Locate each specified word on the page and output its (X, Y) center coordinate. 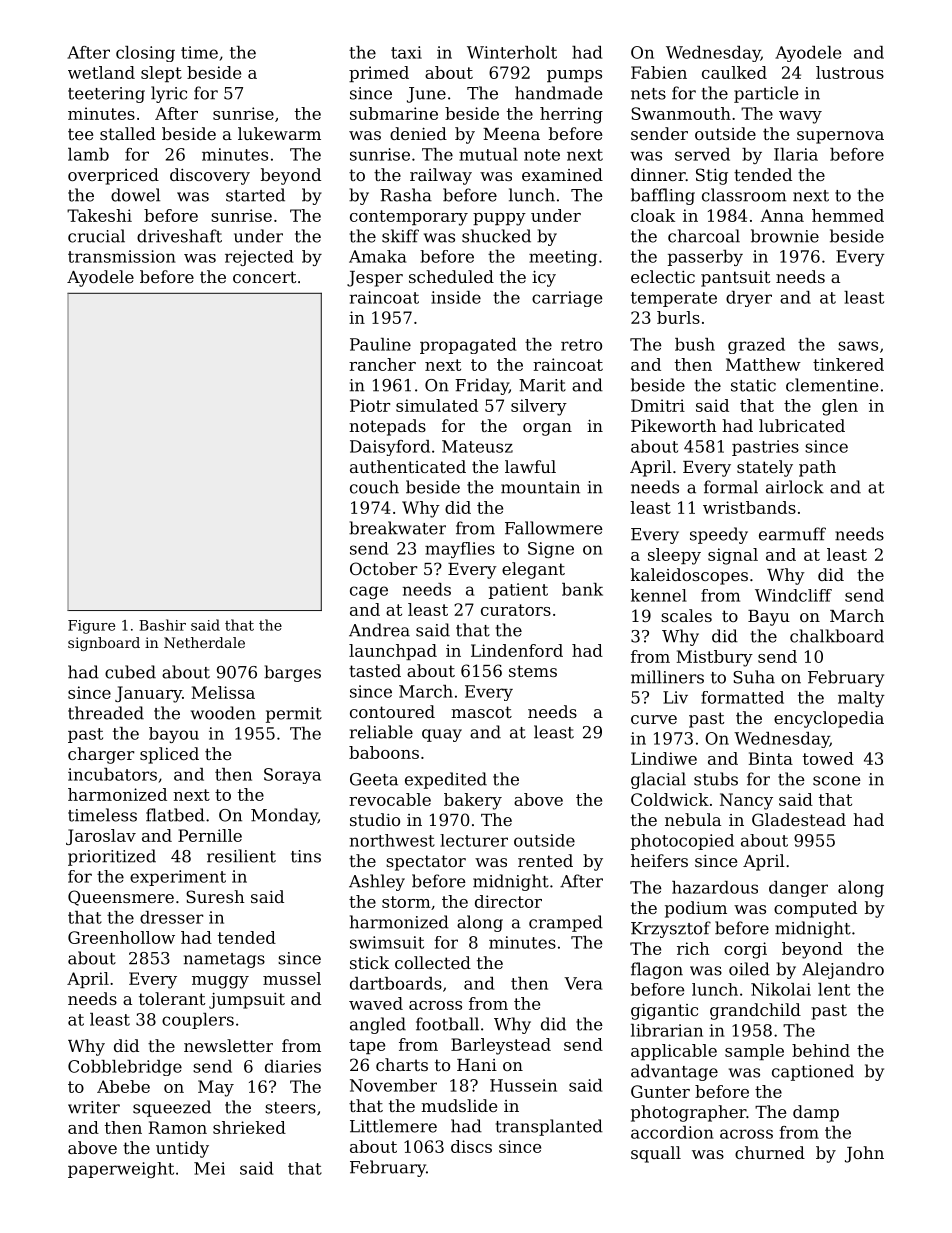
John (864, 1154)
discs (471, 1146)
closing (145, 54)
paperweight (121, 1170)
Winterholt (512, 52)
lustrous (850, 72)
